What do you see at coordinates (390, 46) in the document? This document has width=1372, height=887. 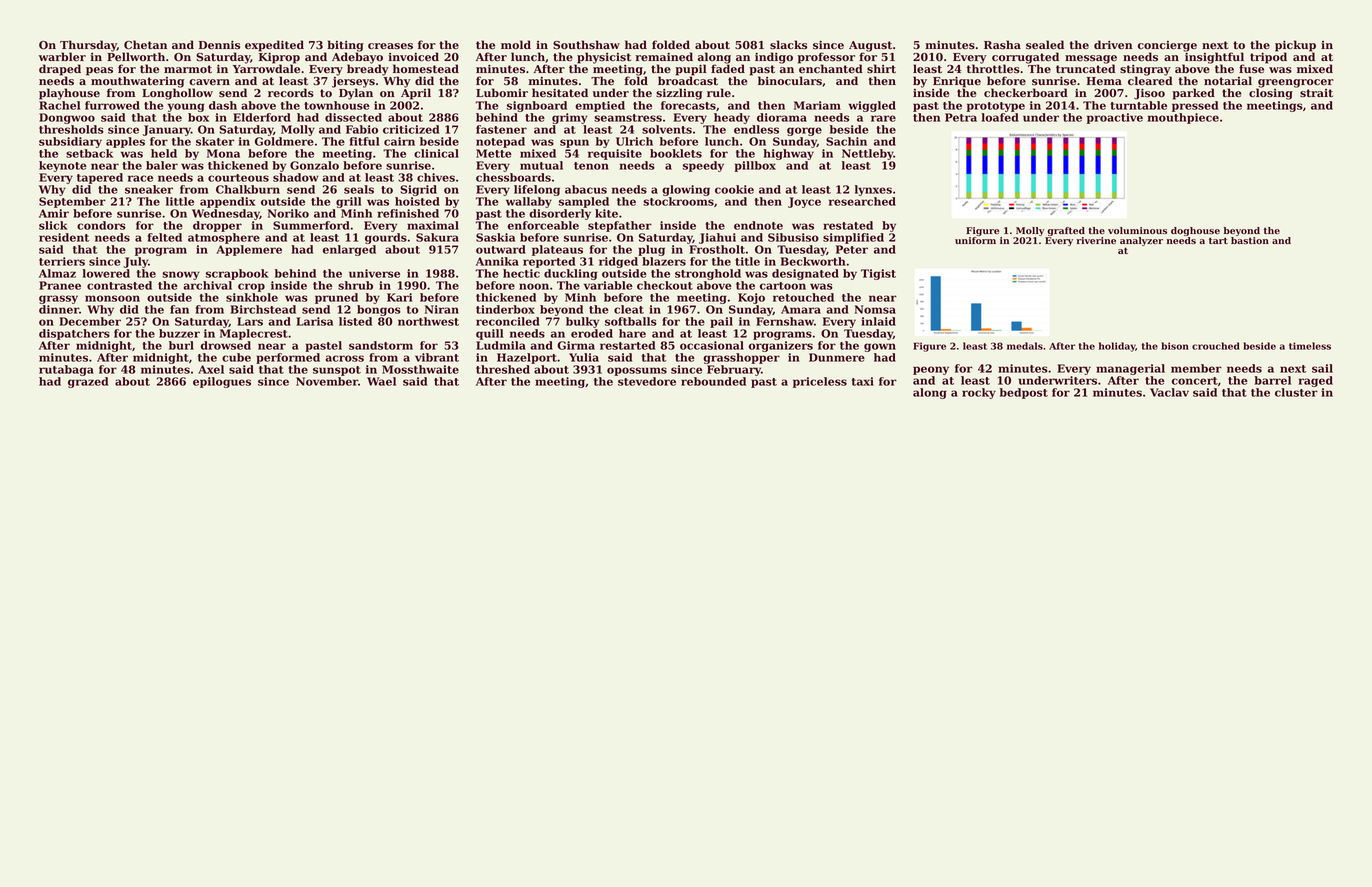 I see `creases` at bounding box center [390, 46].
